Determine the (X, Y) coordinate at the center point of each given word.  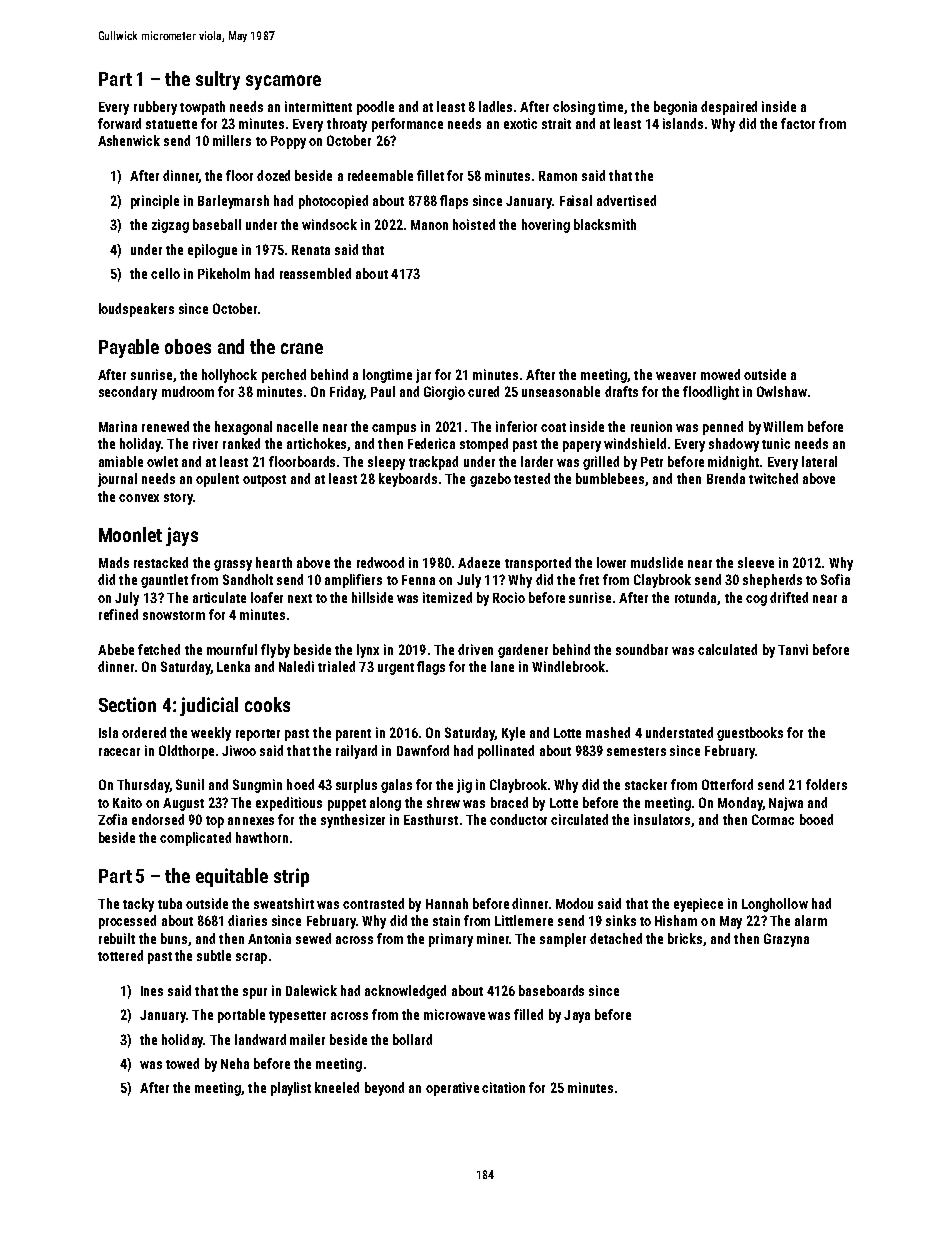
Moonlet (130, 534)
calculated (727, 649)
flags (431, 668)
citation (503, 1087)
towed (182, 1063)
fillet (430, 175)
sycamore (283, 82)
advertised (626, 200)
